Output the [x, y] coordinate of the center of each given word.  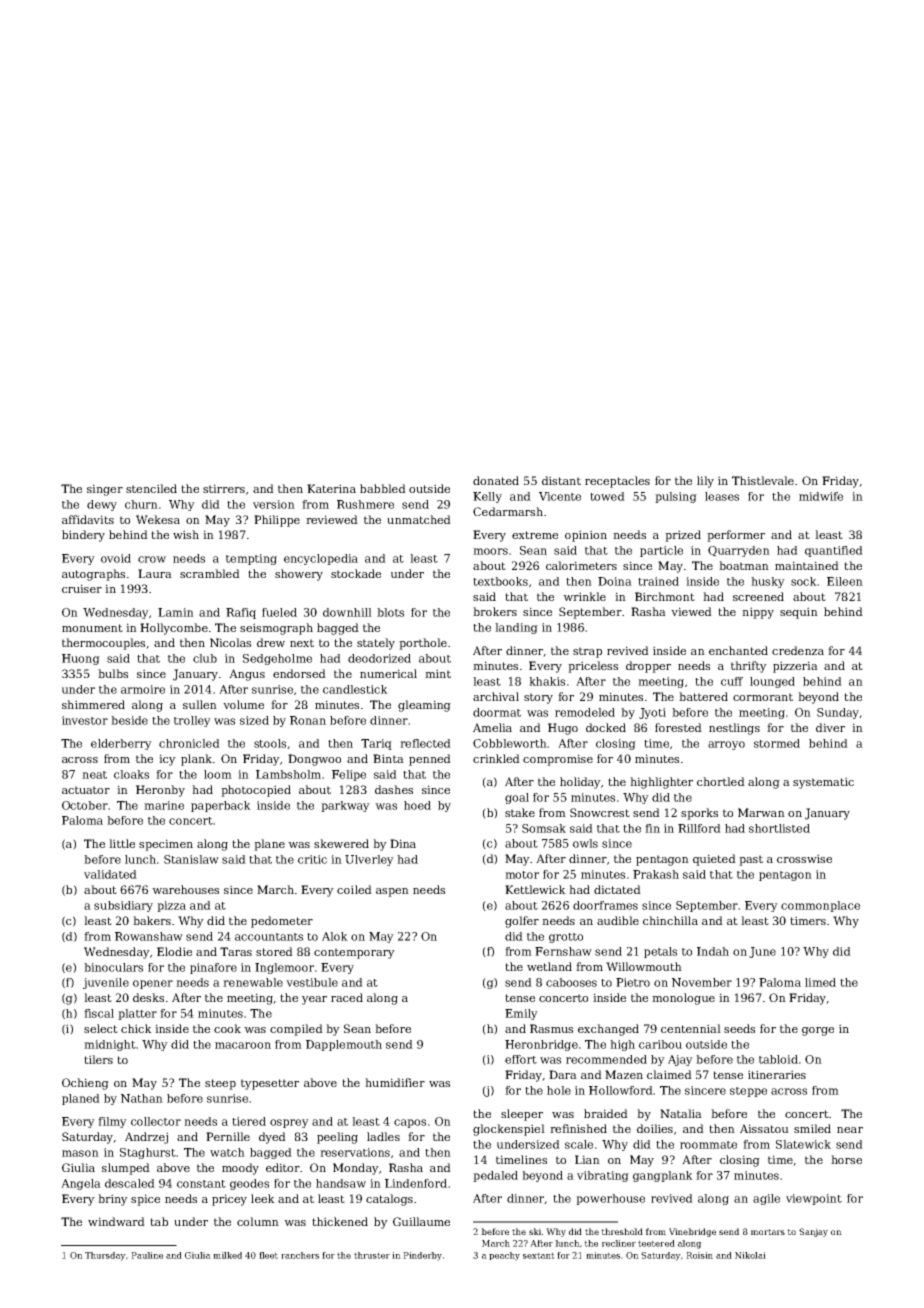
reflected [425, 743]
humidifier [395, 1082]
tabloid [778, 1059]
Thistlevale [763, 480]
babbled [383, 488]
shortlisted [779, 828]
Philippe [277, 521]
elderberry [121, 744]
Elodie [174, 951]
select [101, 1028]
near [850, 1130]
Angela [81, 1184]
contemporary [354, 953]
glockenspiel [509, 1130]
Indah [713, 951]
